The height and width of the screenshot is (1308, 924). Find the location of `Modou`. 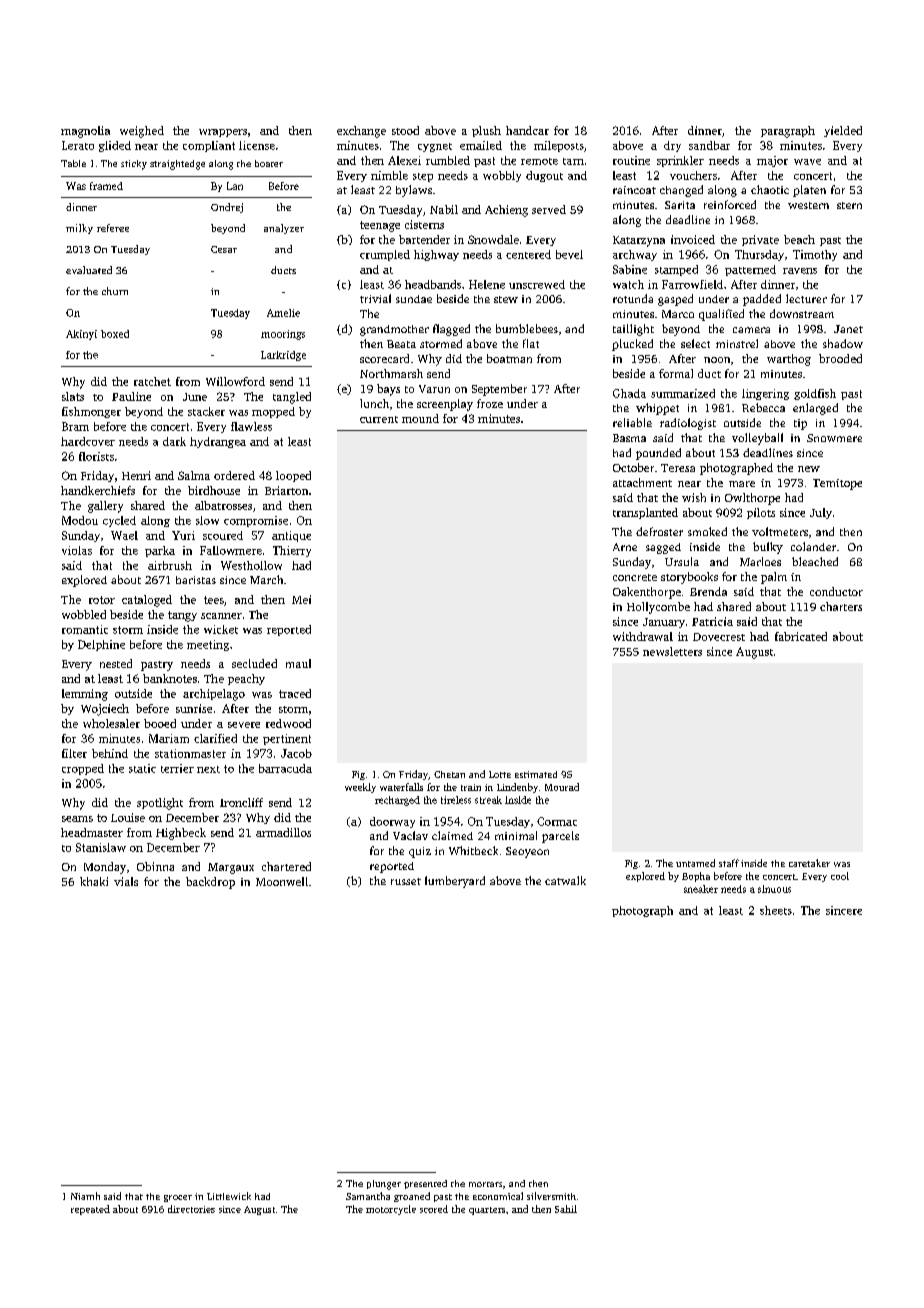

Modou is located at coordinates (80, 520).
